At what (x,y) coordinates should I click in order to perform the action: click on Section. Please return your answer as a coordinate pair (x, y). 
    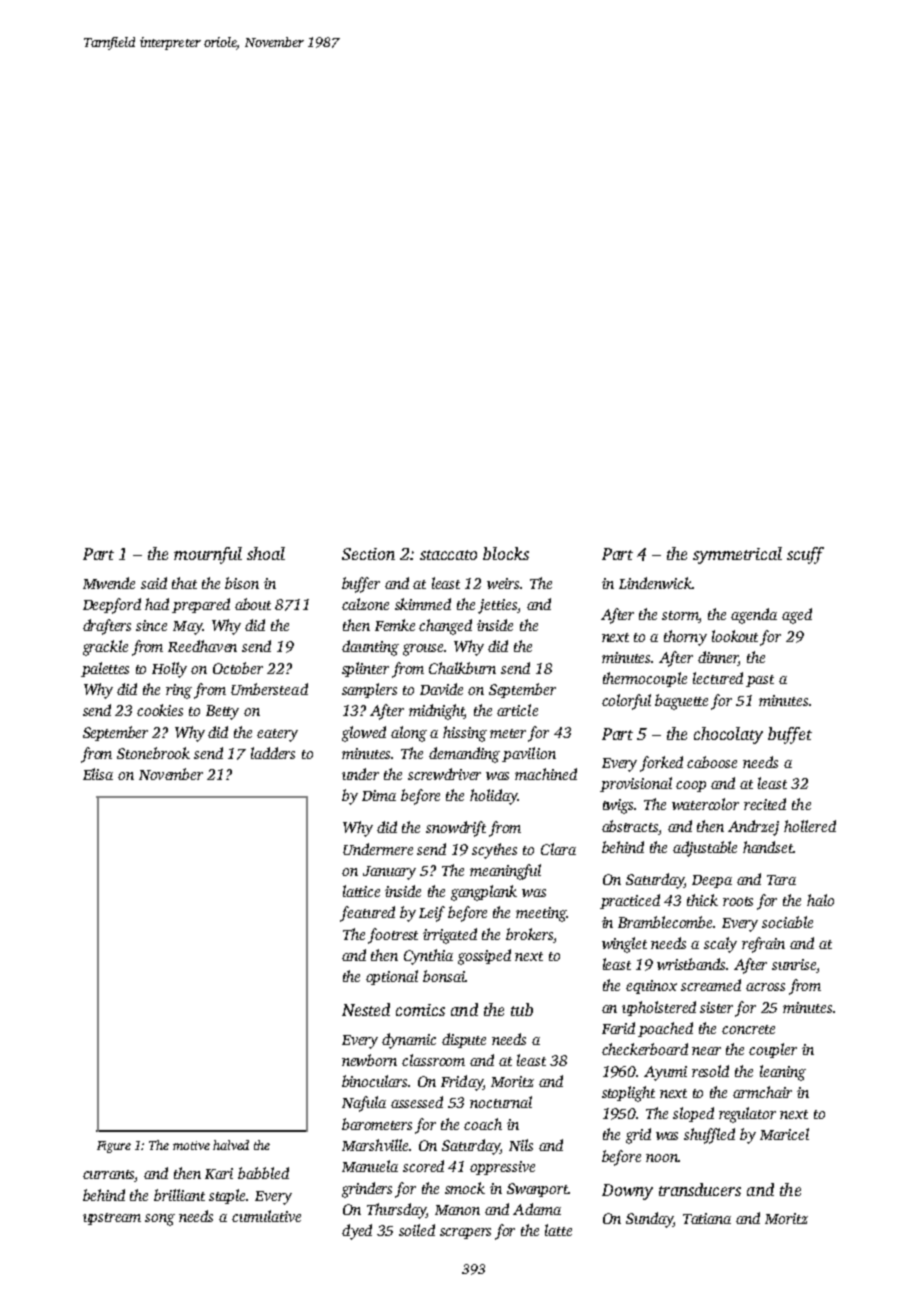
    Looking at the image, I should click on (368, 554).
